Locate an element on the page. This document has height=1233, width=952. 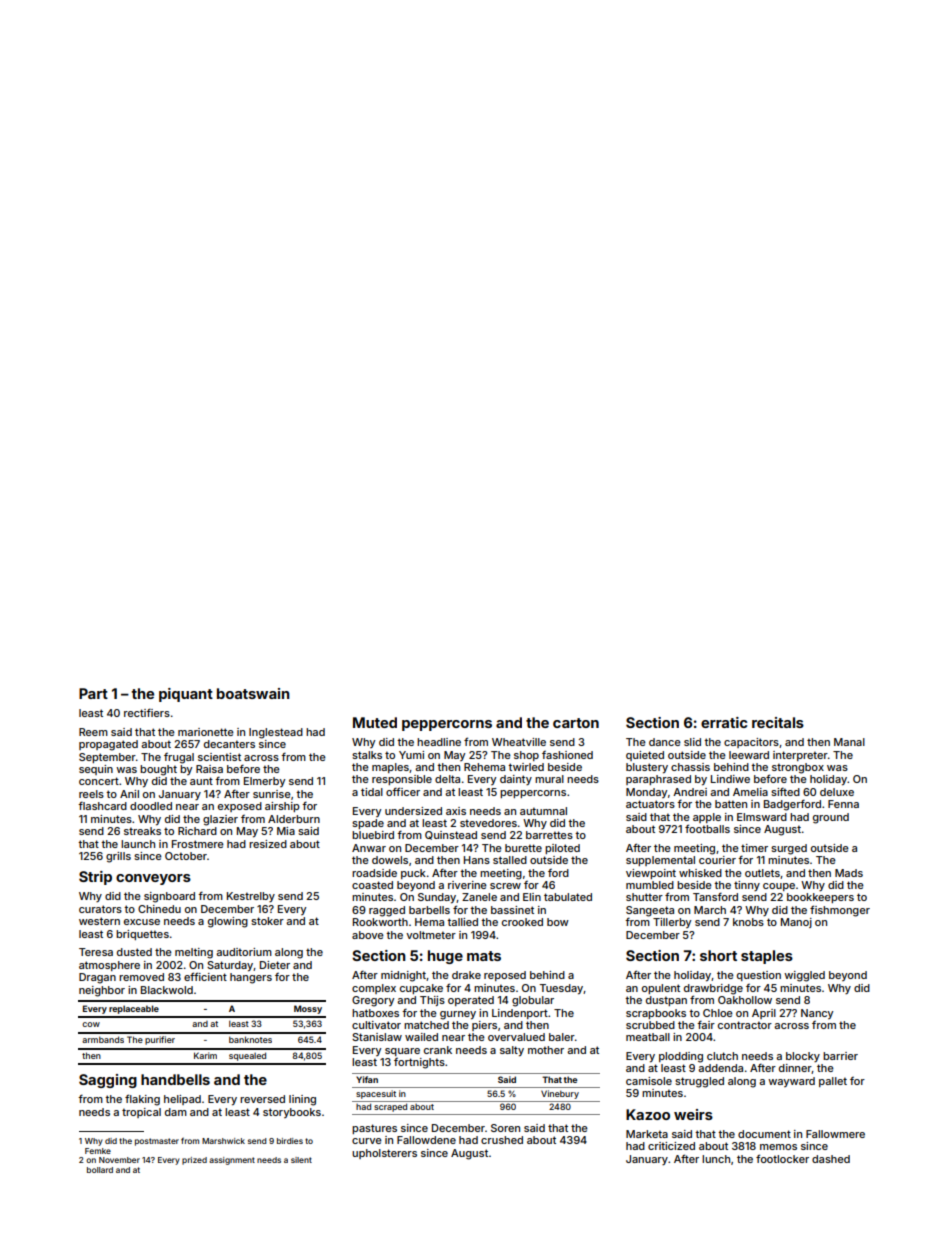
birdies is located at coordinates (290, 1141).
